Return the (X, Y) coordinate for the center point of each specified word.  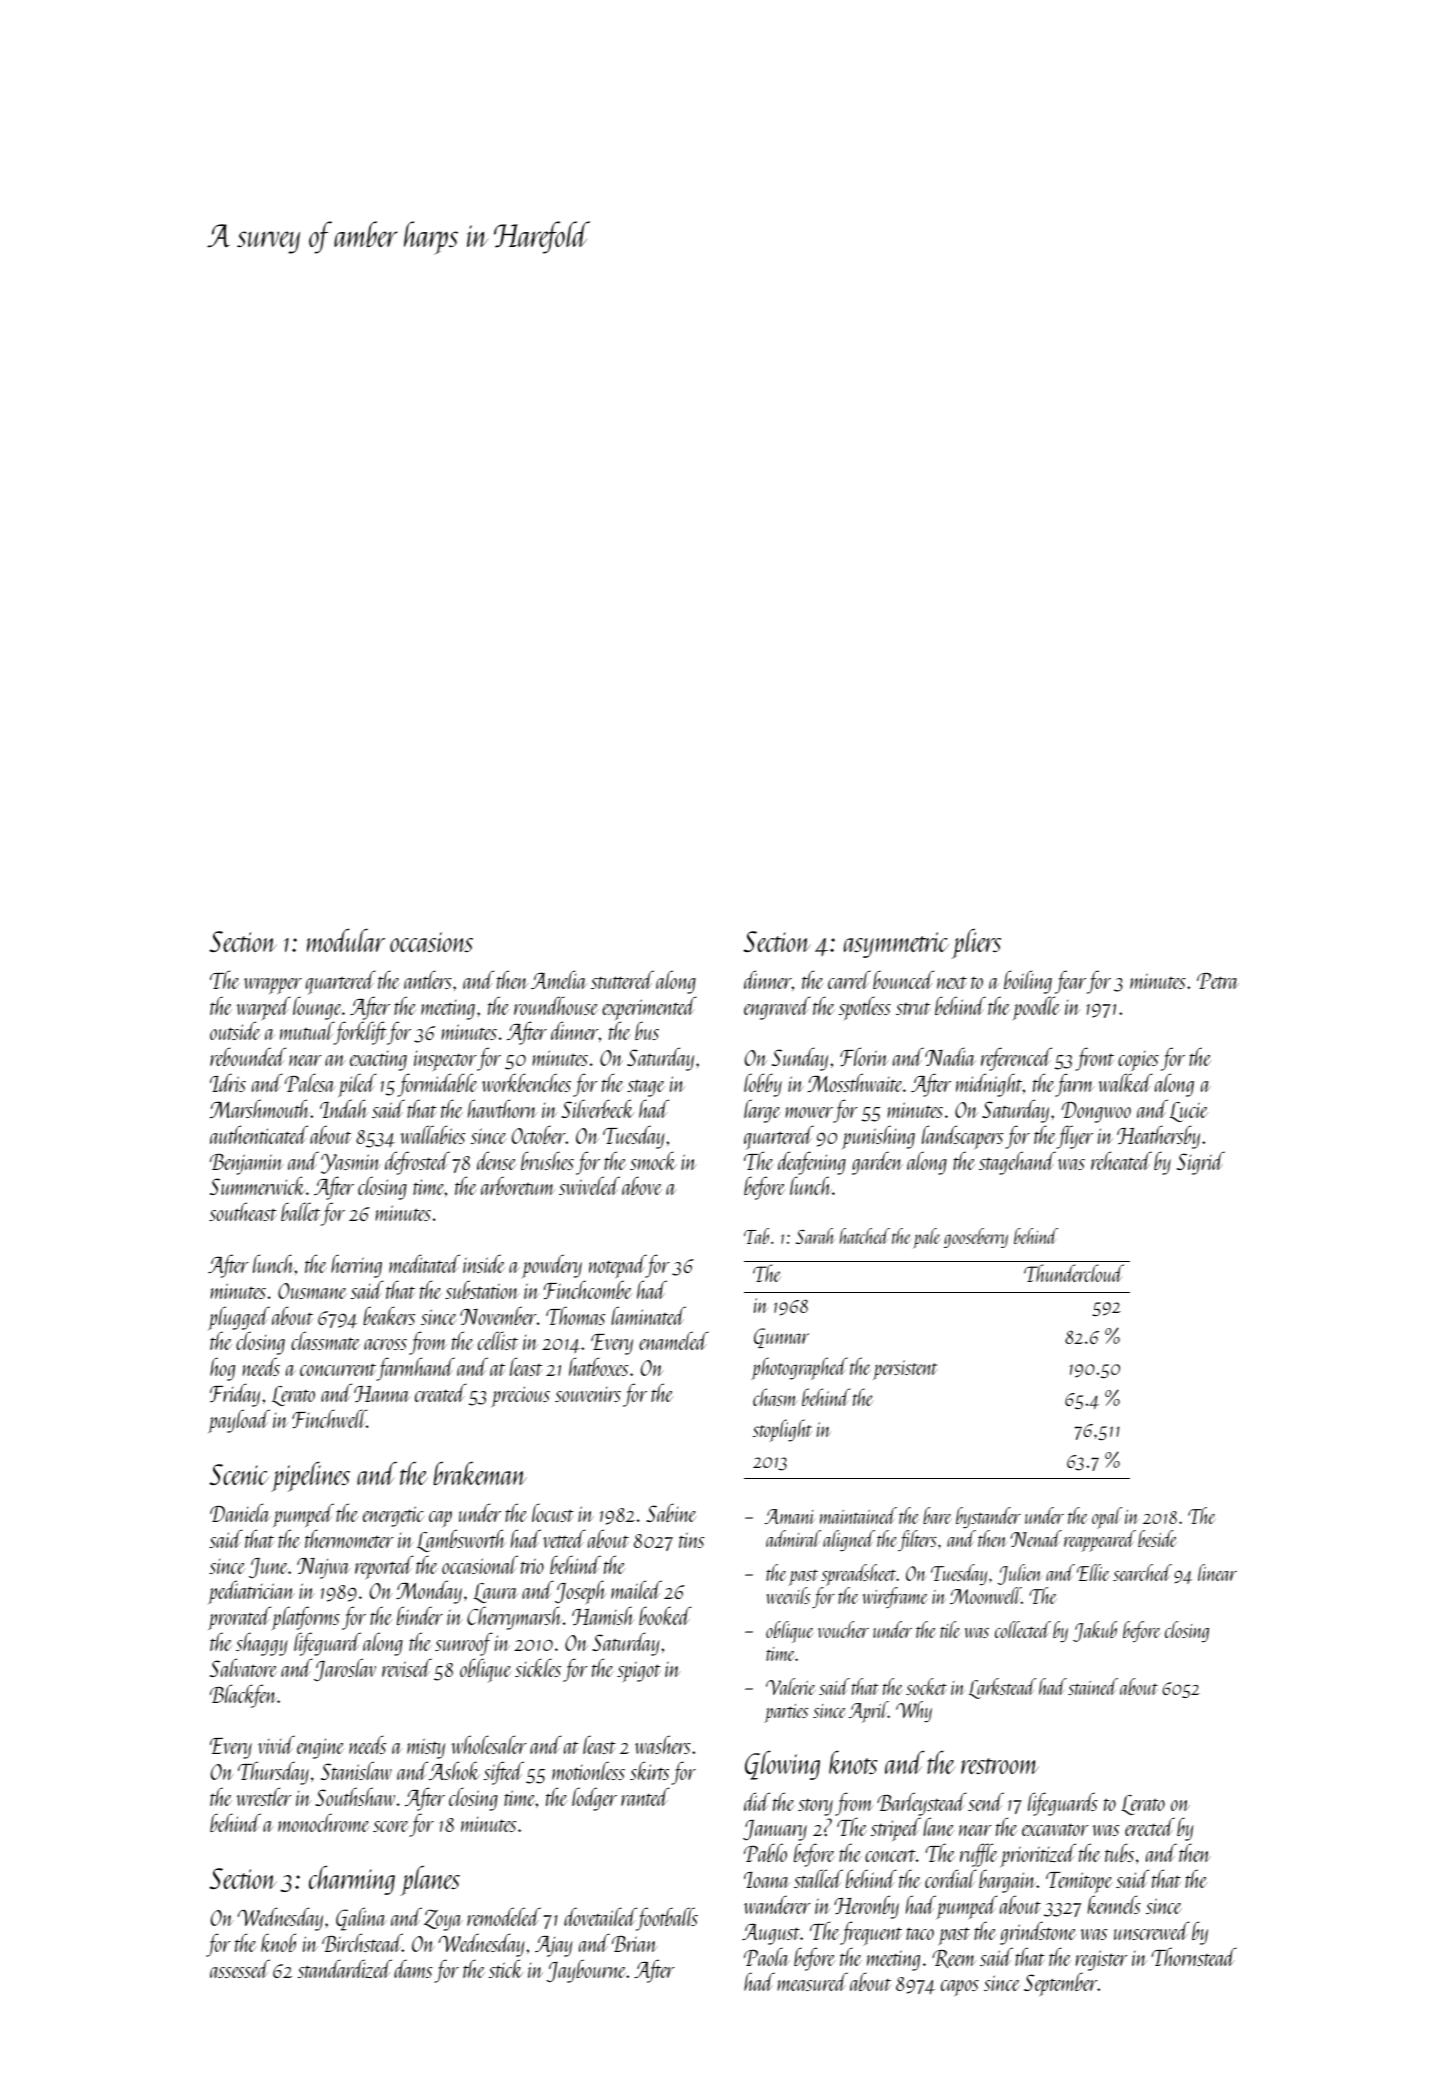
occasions (431, 942)
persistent (905, 1370)
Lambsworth (461, 1540)
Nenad (1036, 1538)
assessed (240, 1968)
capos (960, 1988)
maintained (858, 1515)
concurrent (338, 1370)
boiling (1028, 982)
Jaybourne (586, 1971)
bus (647, 1030)
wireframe (895, 1597)
